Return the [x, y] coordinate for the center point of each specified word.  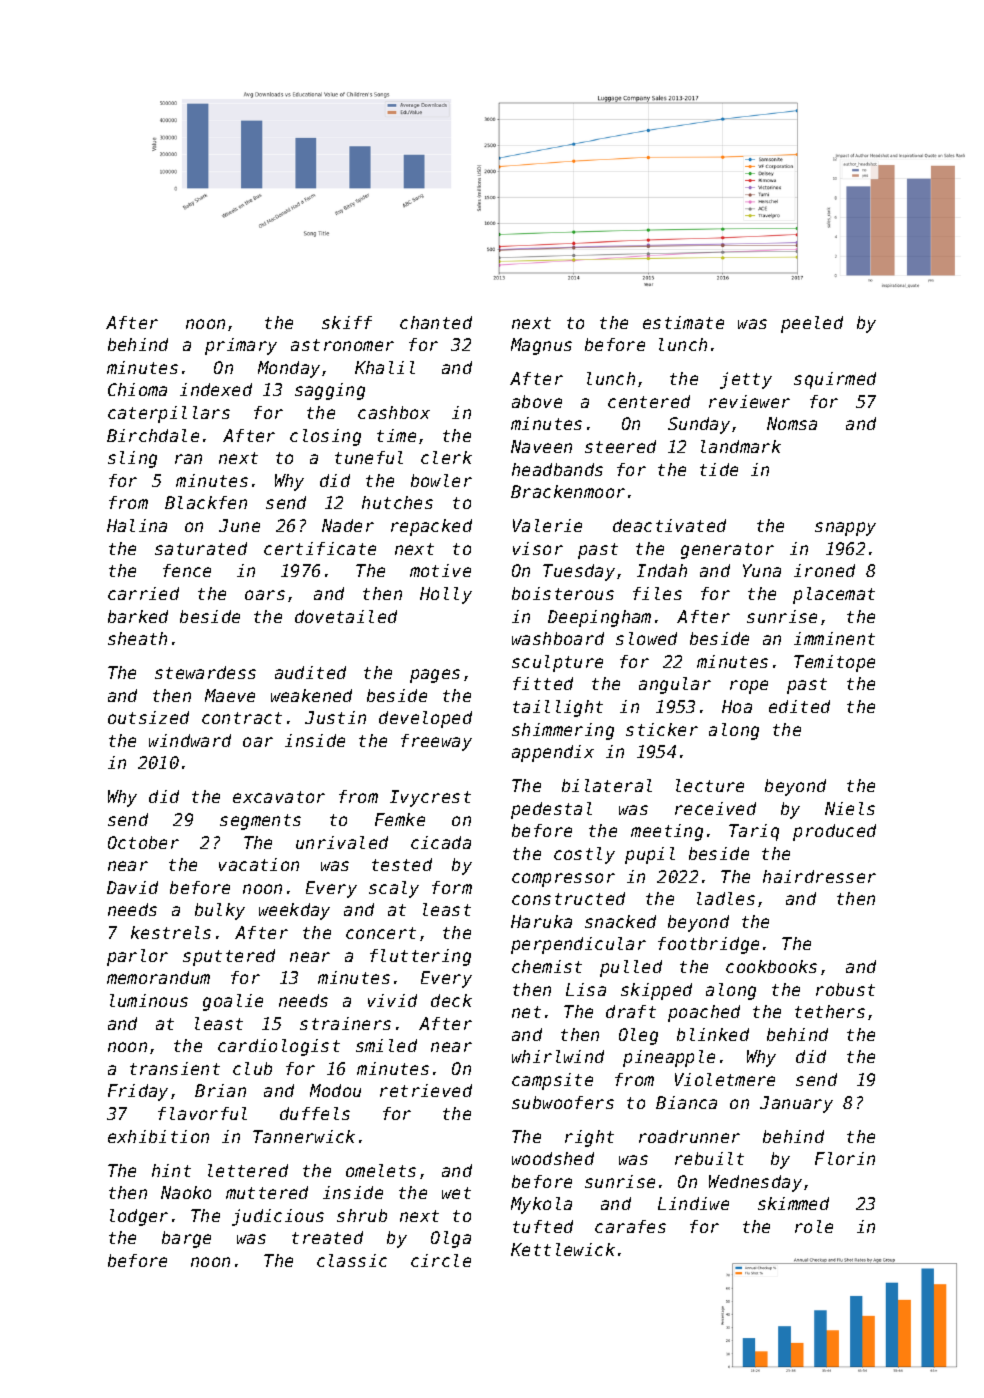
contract [242, 718]
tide [719, 469]
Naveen [541, 446]
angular [675, 685]
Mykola [541, 1205]
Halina [137, 525]
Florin [845, 1158]
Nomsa [792, 423]
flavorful [202, 1113]
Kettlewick [563, 1249]
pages [435, 676]
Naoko [186, 1192]
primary [241, 346]
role [814, 1226]
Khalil [385, 367]
